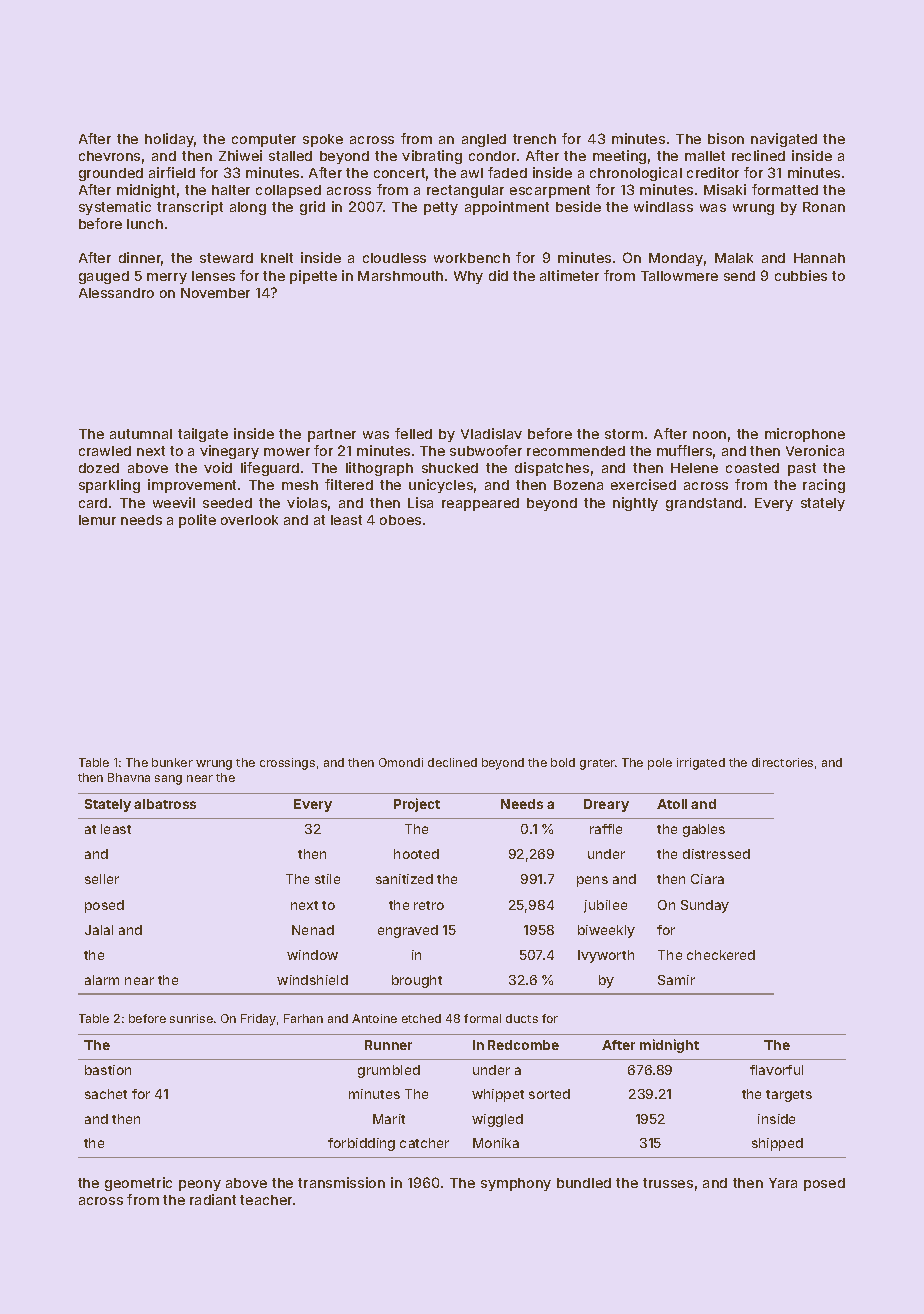  What do you see at coordinates (783, 1183) in the screenshot?
I see `Yara` at bounding box center [783, 1183].
